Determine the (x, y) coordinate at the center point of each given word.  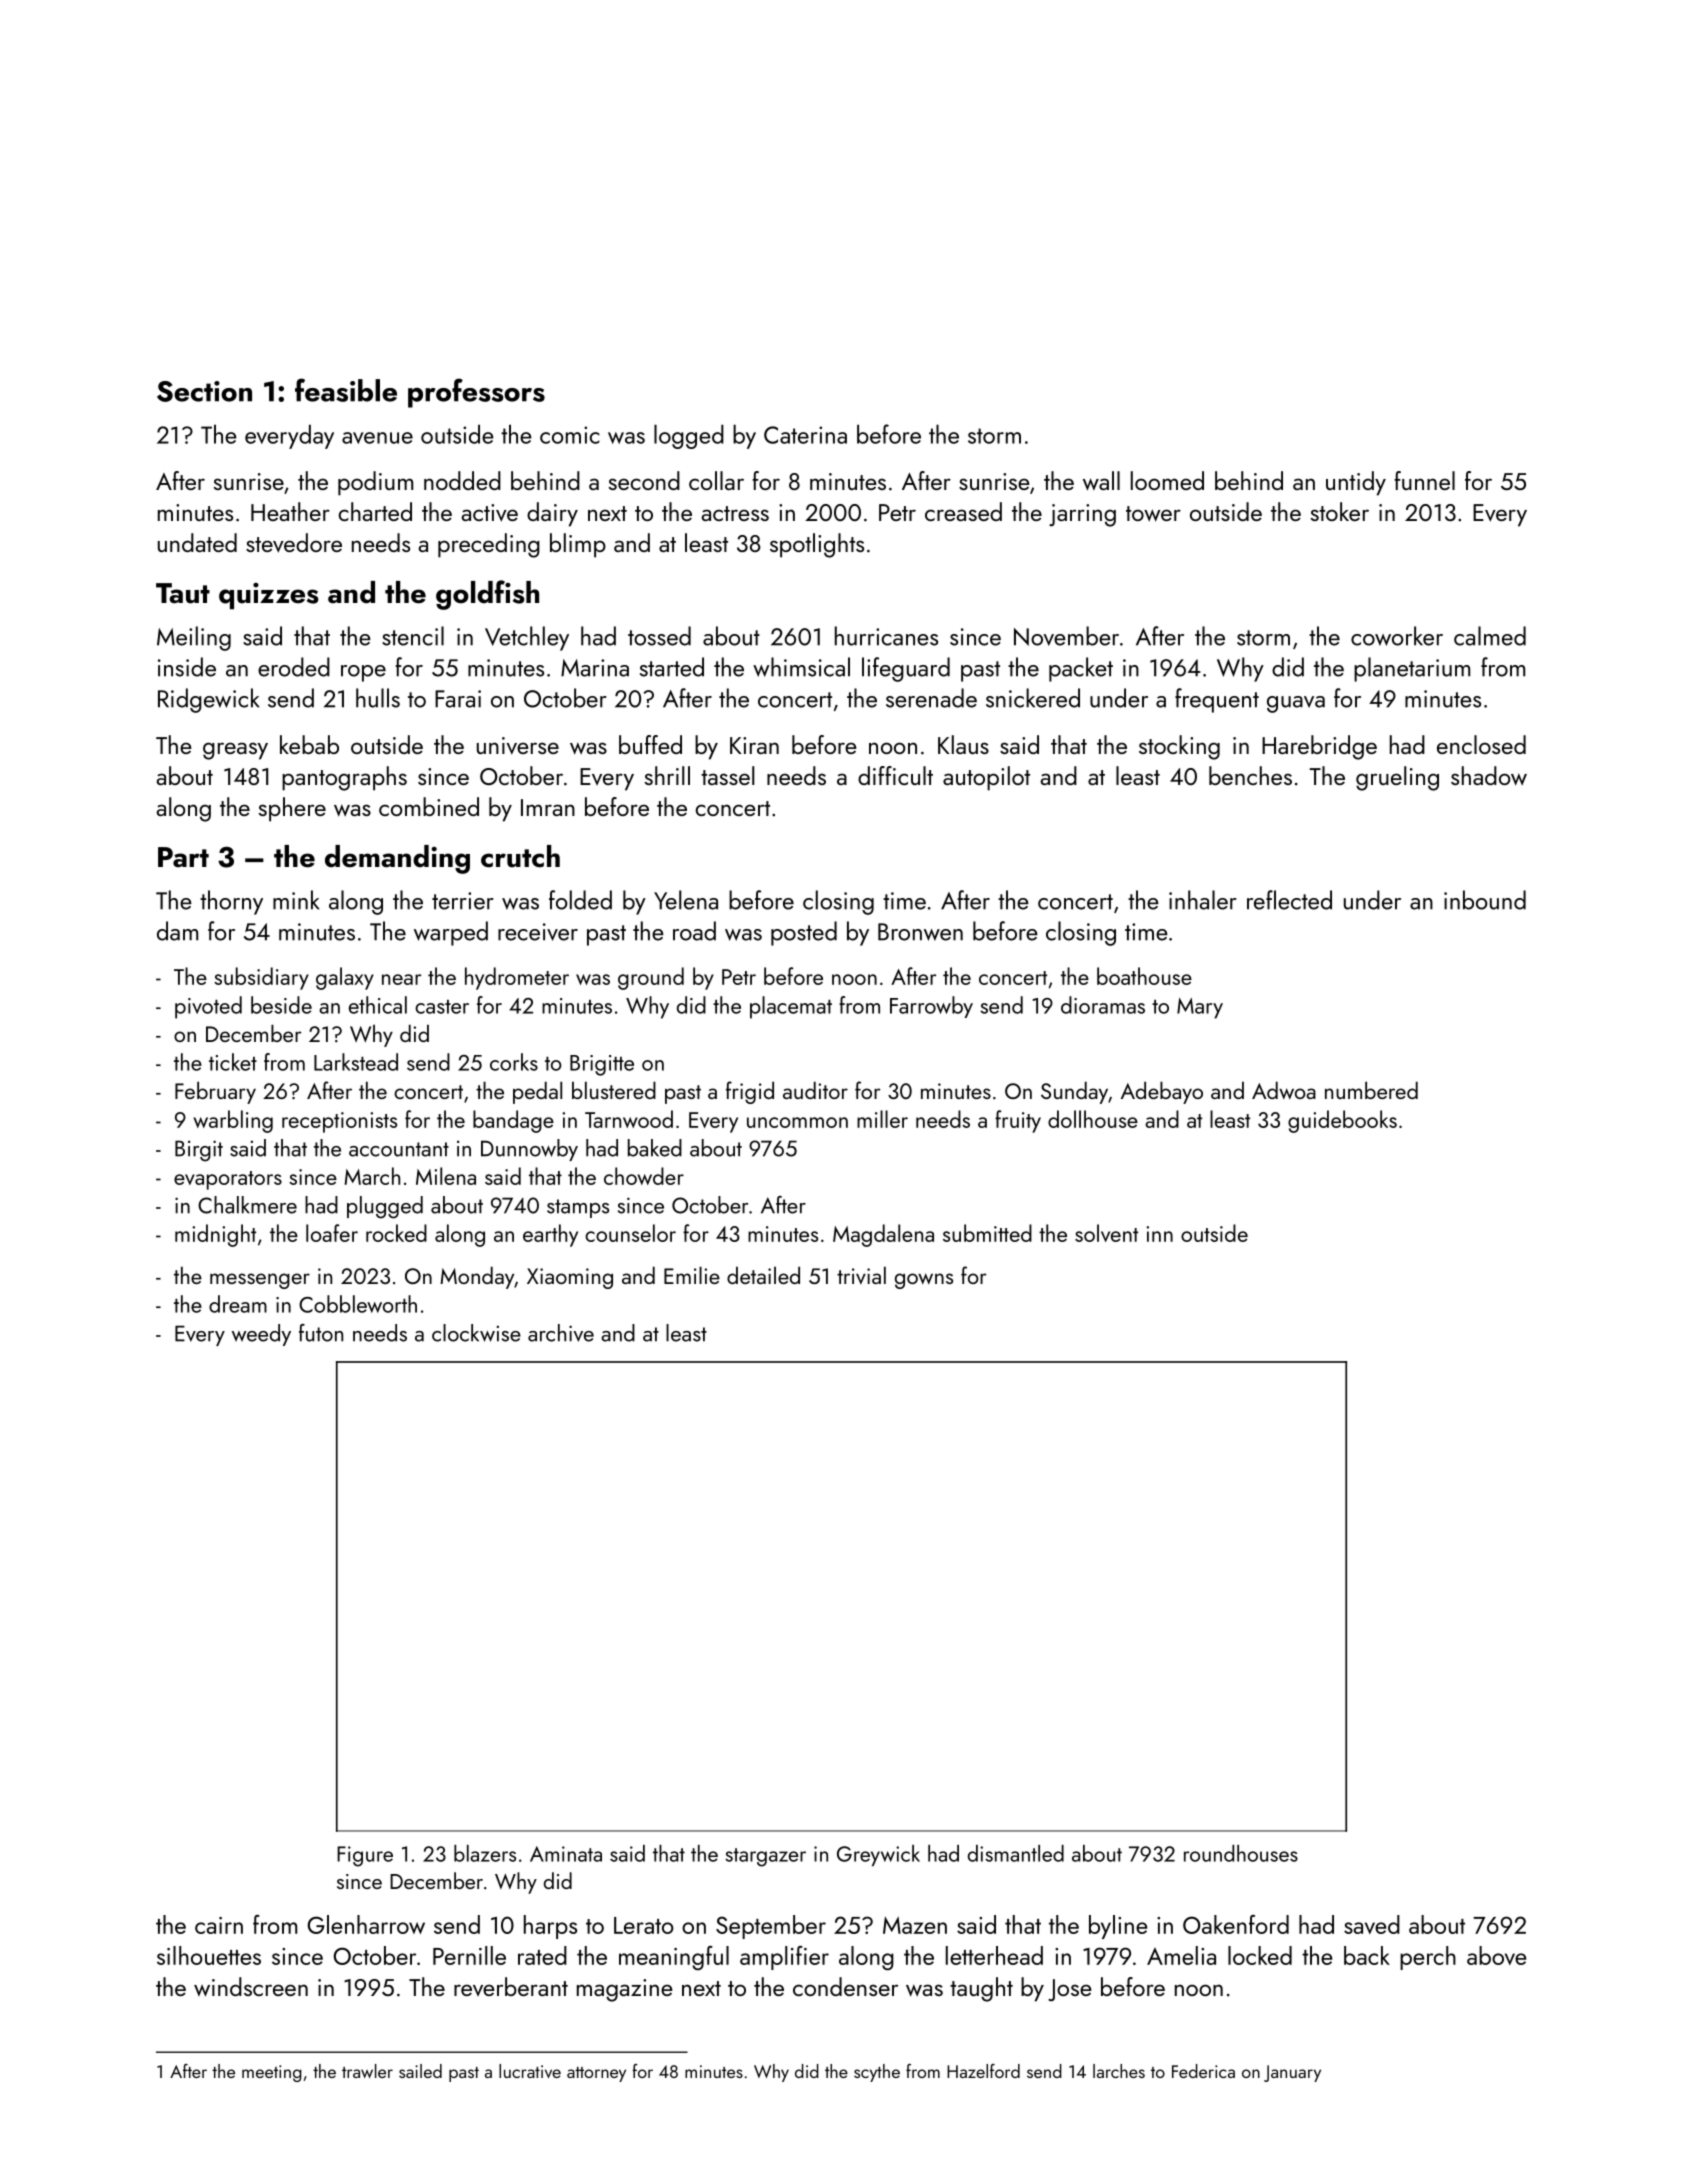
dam (177, 931)
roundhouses (1241, 1853)
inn (1159, 1234)
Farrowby (931, 1007)
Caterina (805, 435)
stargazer (765, 1857)
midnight (215, 1235)
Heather (290, 511)
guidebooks (1342, 1121)
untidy (1356, 483)
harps (550, 1927)
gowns (924, 1281)
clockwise (476, 1333)
